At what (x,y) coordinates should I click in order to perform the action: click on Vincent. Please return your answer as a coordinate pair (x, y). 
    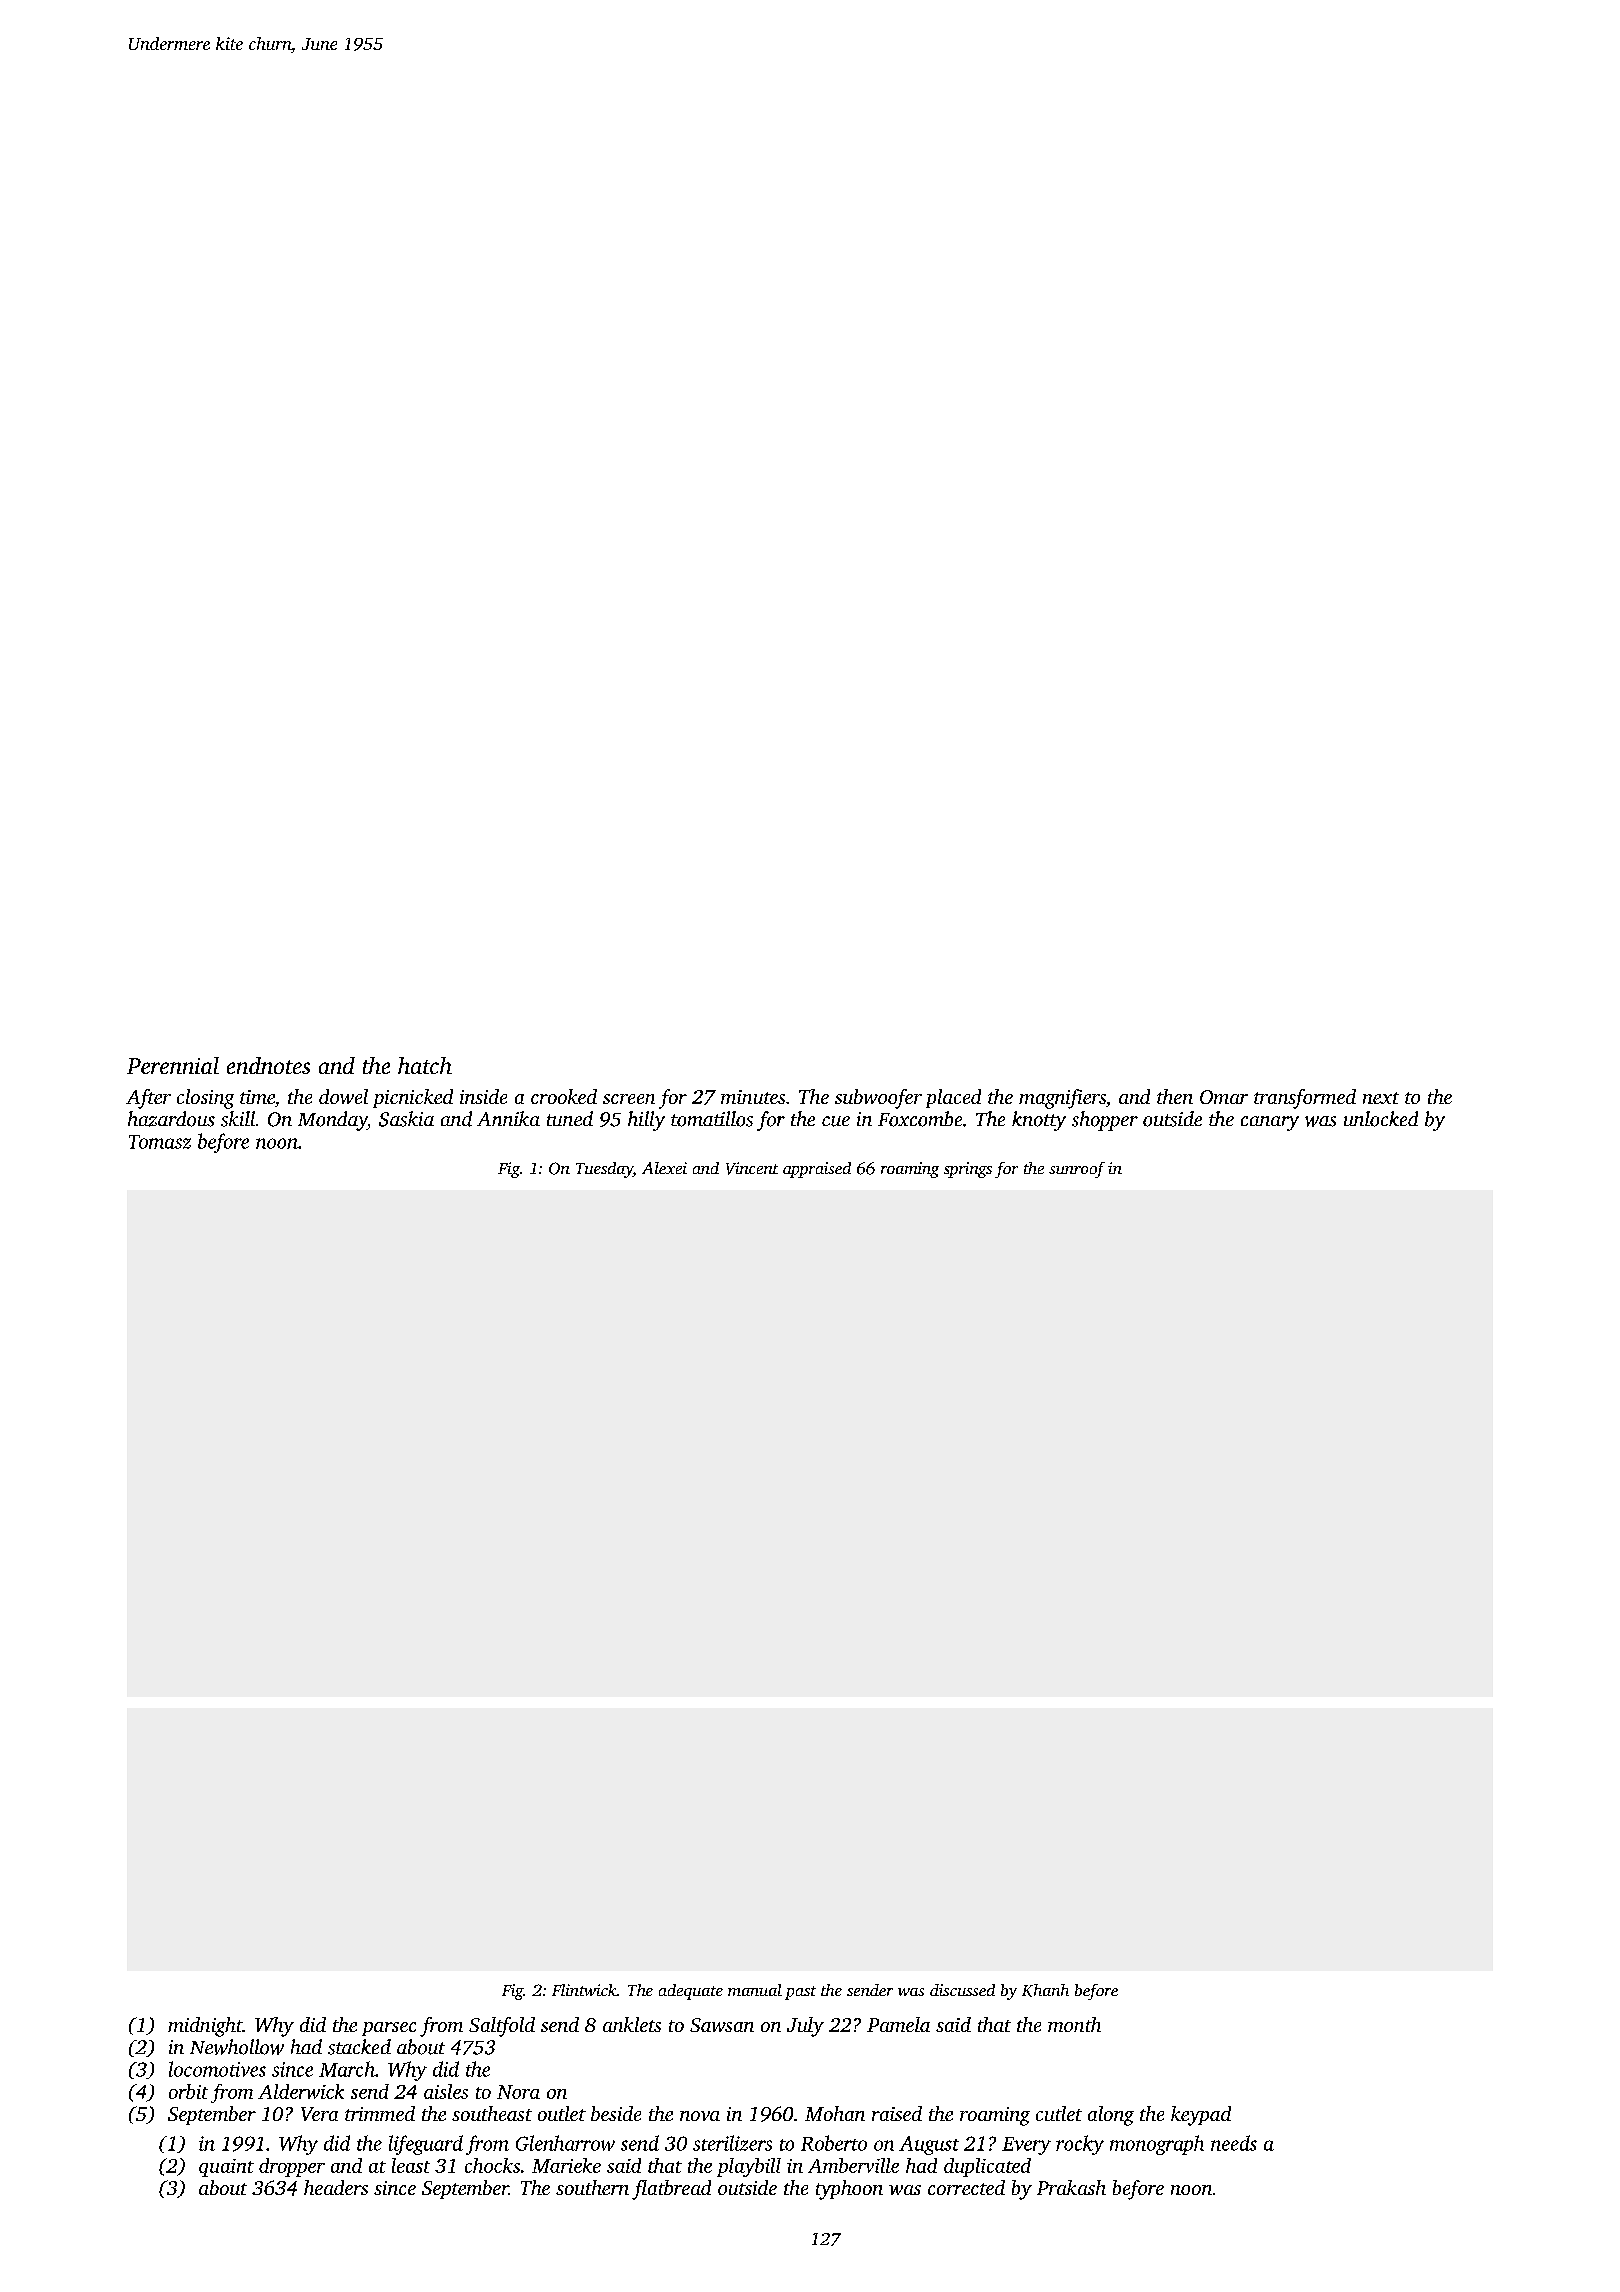
    Looking at the image, I should click on (752, 1168).
